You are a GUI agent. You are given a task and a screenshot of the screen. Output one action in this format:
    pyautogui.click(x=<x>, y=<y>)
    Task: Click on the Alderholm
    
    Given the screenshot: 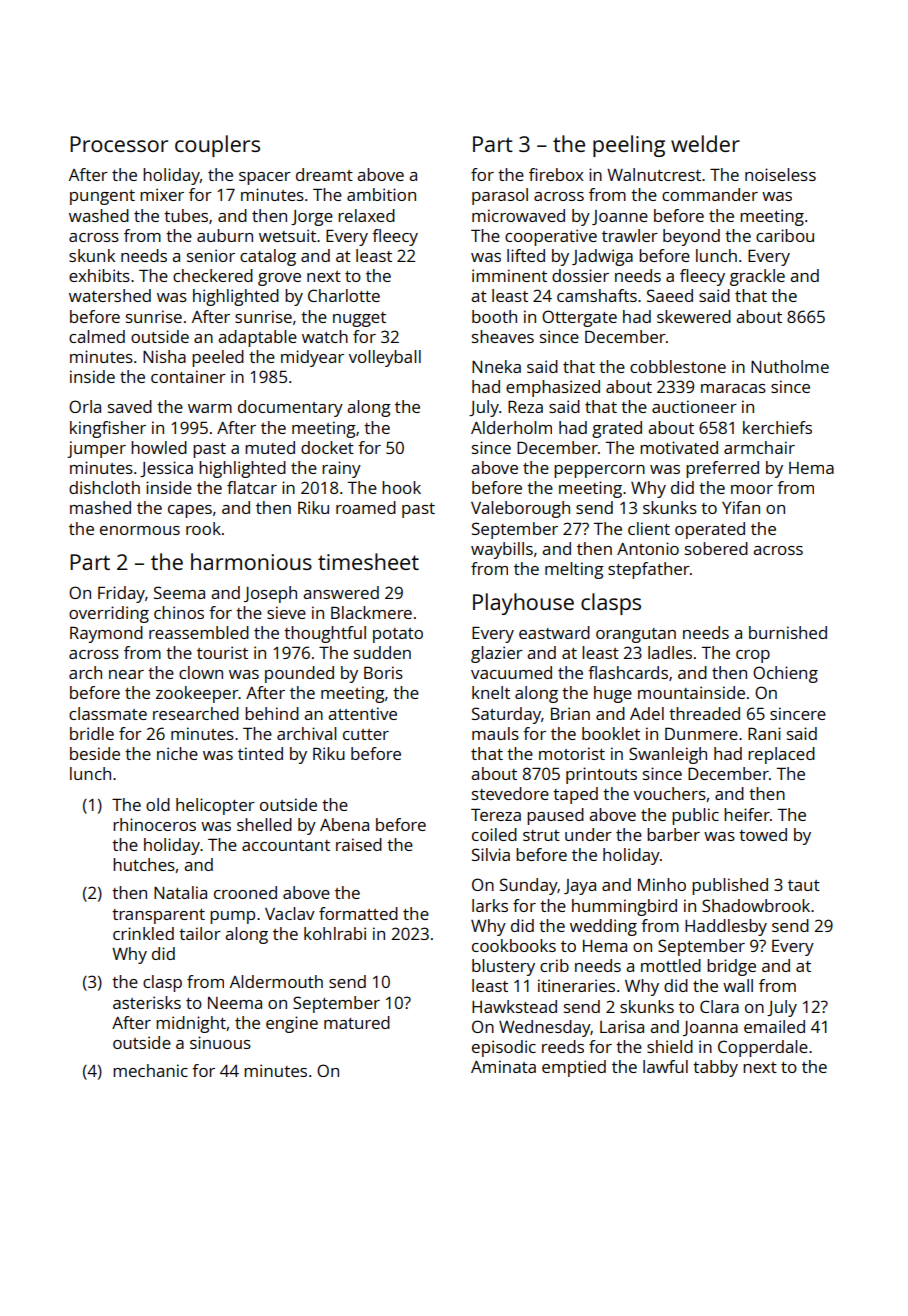 What is the action you would take?
    pyautogui.click(x=511, y=427)
